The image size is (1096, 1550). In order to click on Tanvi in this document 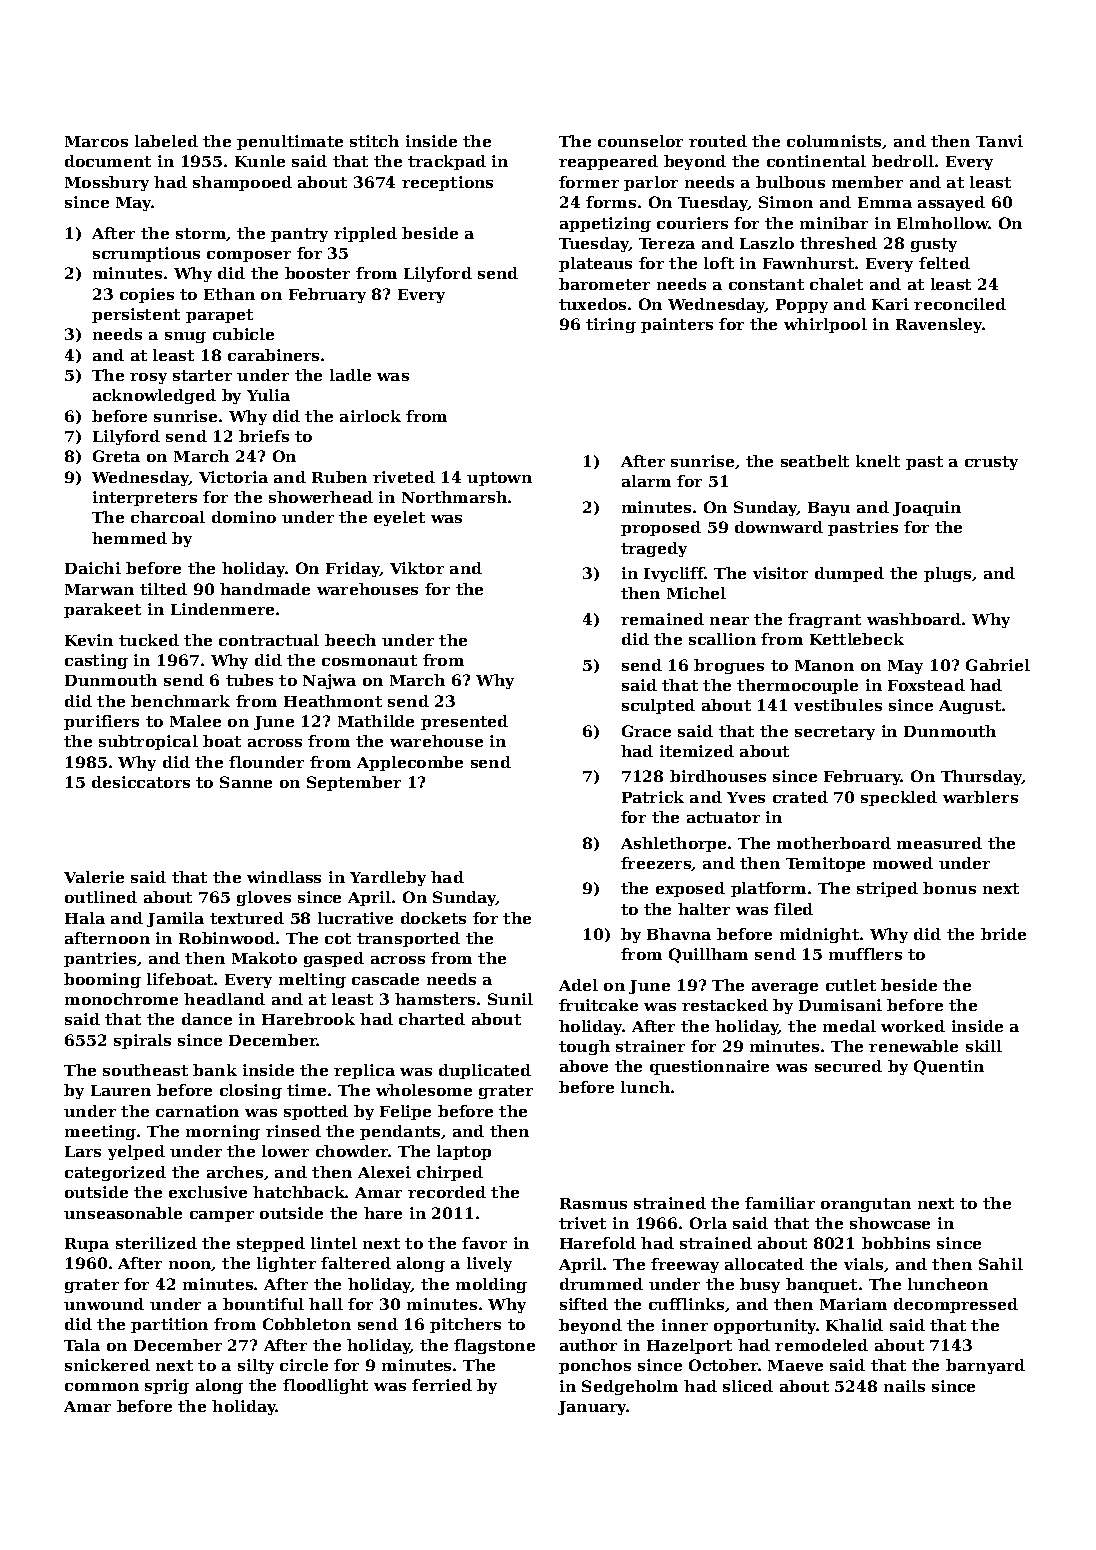, I will do `click(999, 141)`.
